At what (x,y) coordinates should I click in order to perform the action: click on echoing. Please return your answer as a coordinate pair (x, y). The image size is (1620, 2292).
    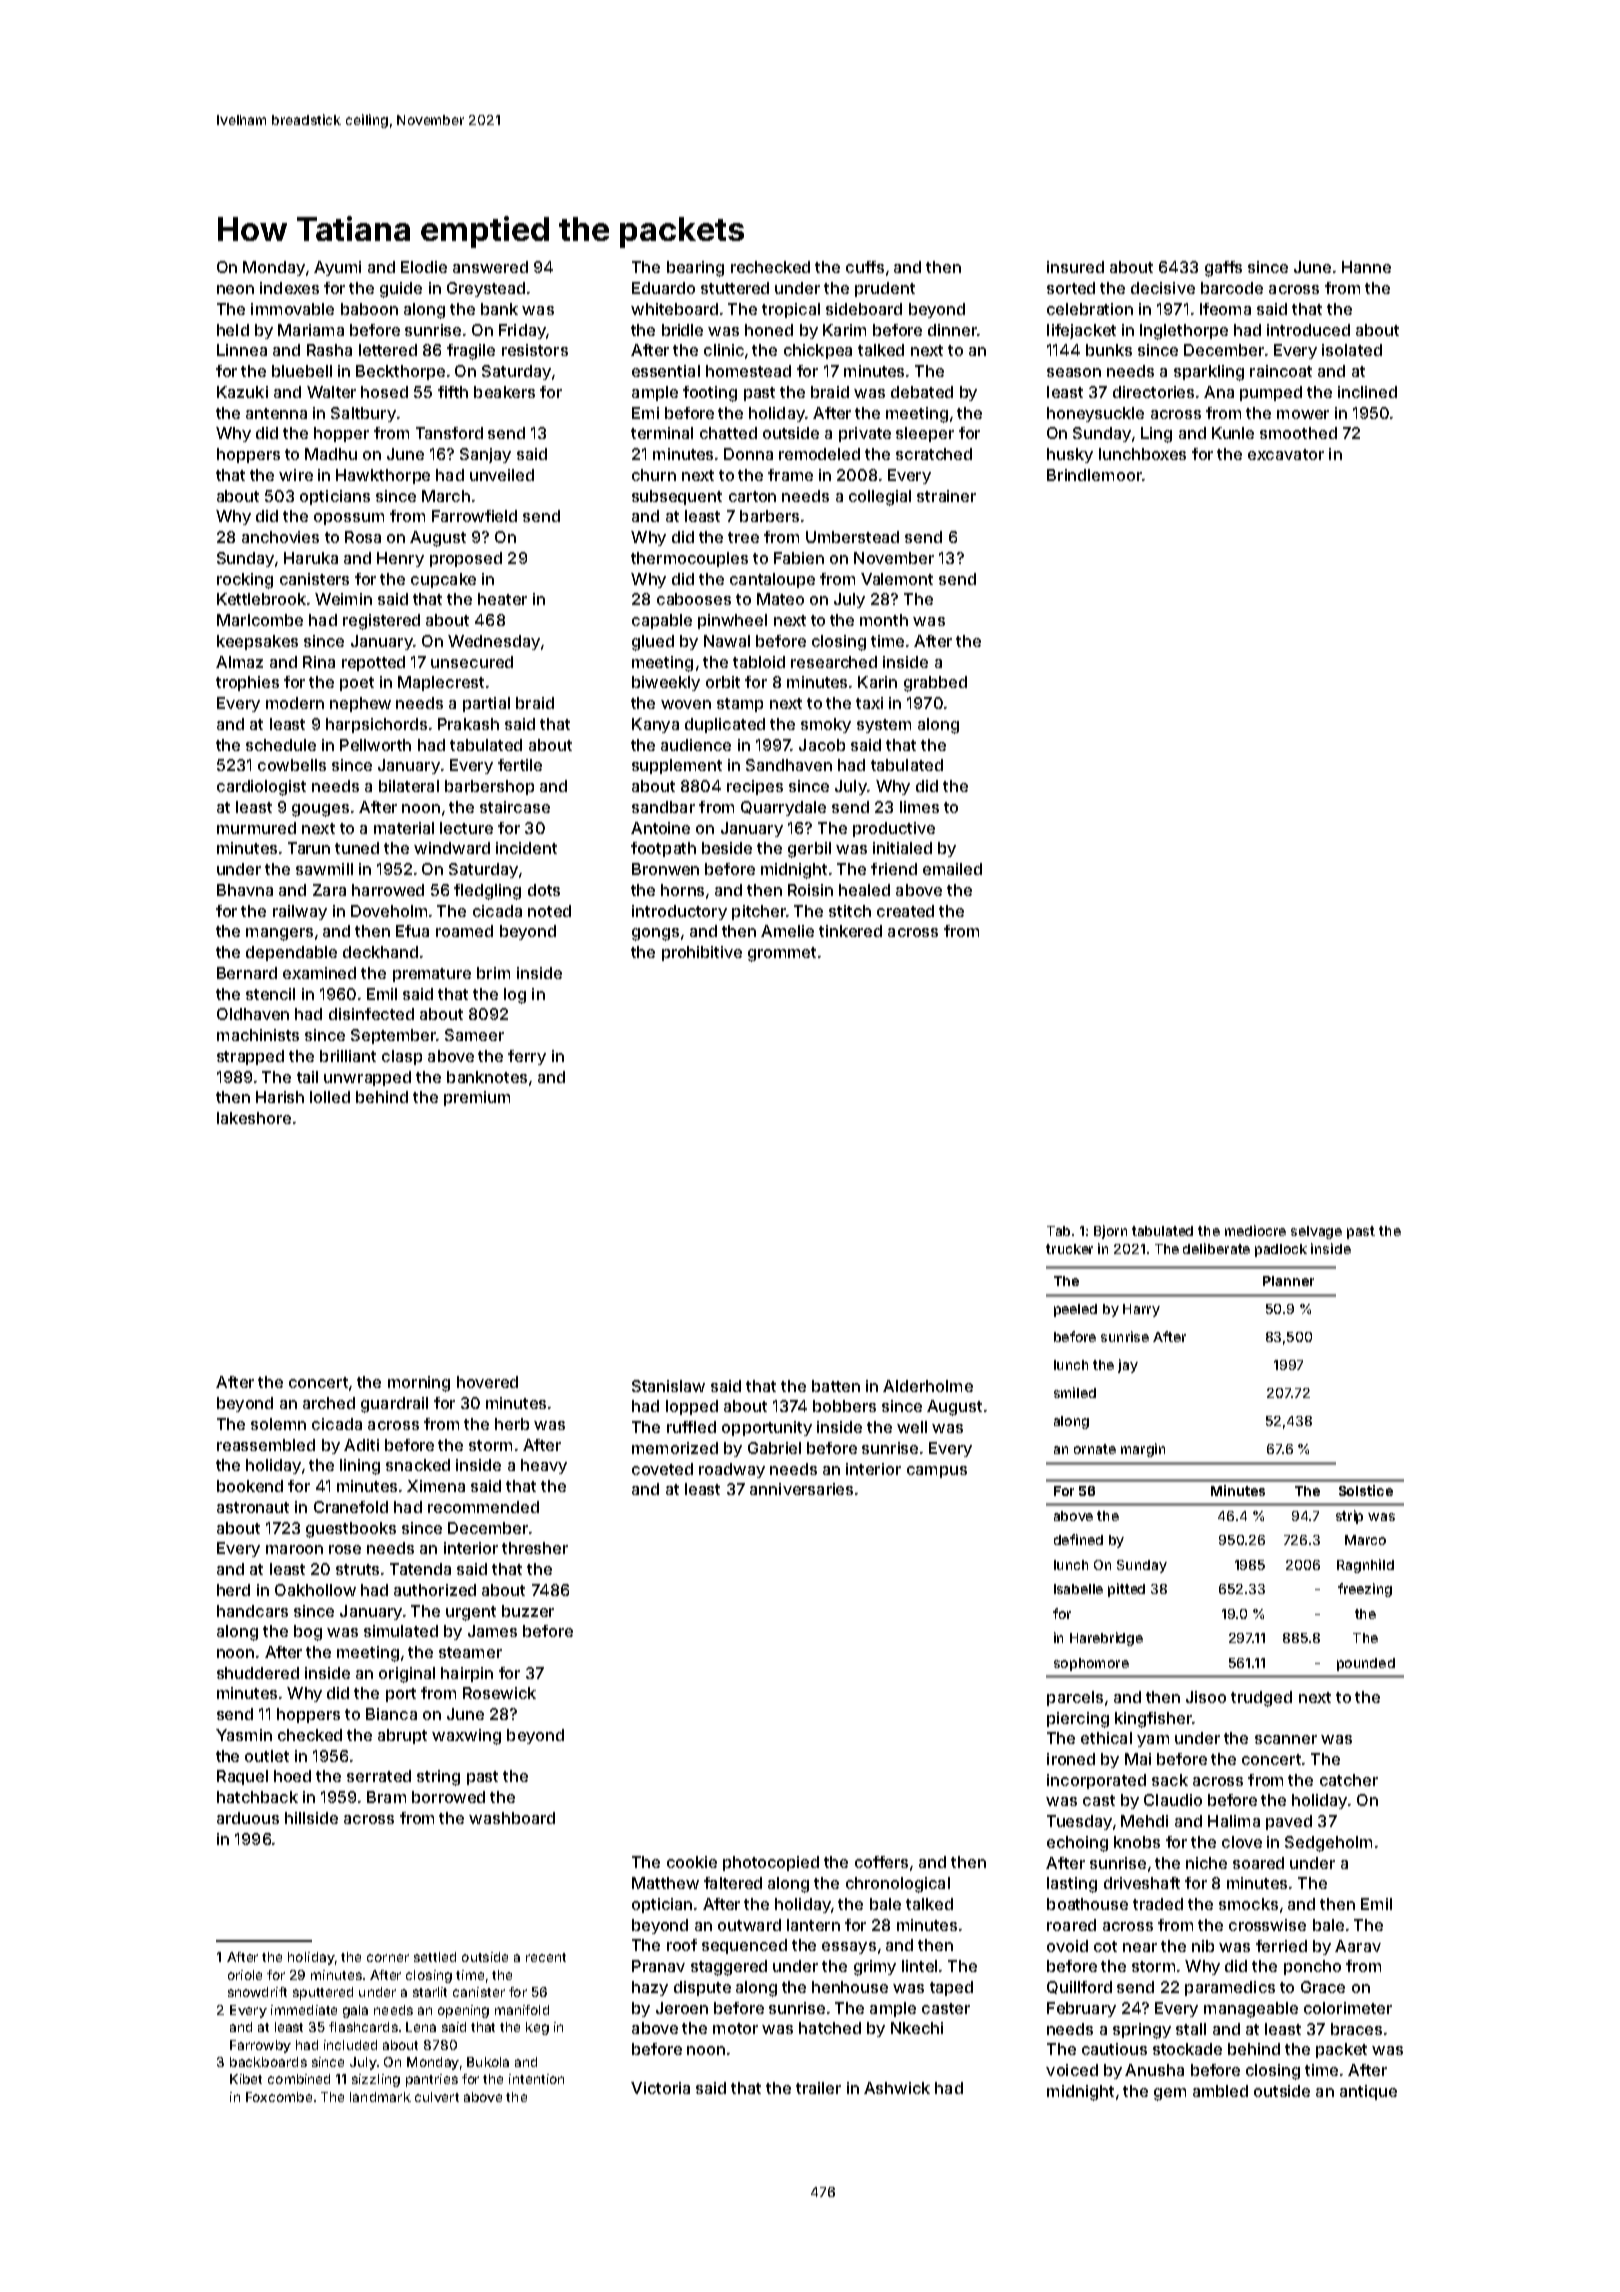
    Looking at the image, I should click on (1077, 1844).
